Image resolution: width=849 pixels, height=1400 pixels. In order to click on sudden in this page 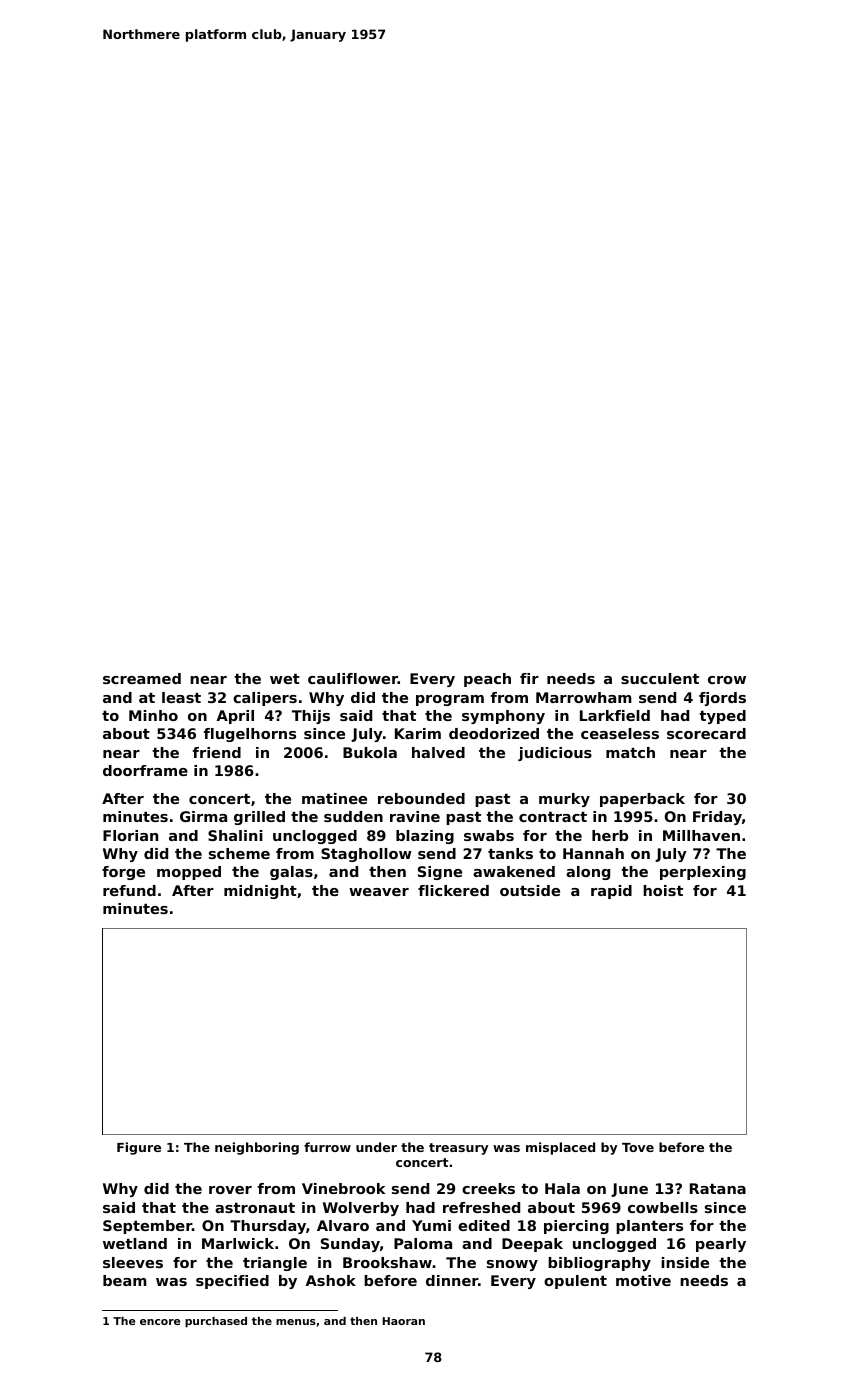, I will do `click(353, 816)`.
